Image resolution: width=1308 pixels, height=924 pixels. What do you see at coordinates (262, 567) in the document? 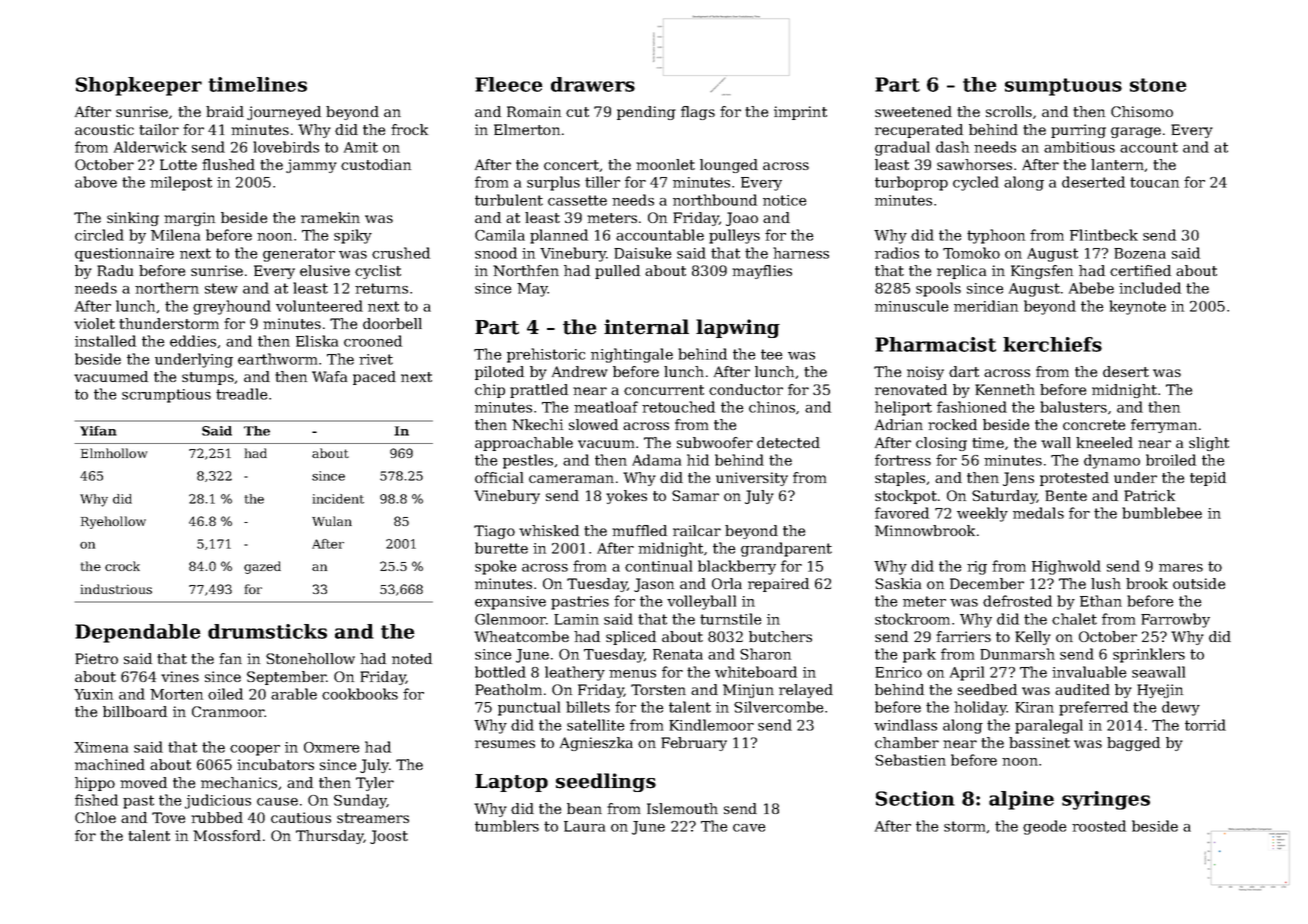
I see `gazed` at bounding box center [262, 567].
